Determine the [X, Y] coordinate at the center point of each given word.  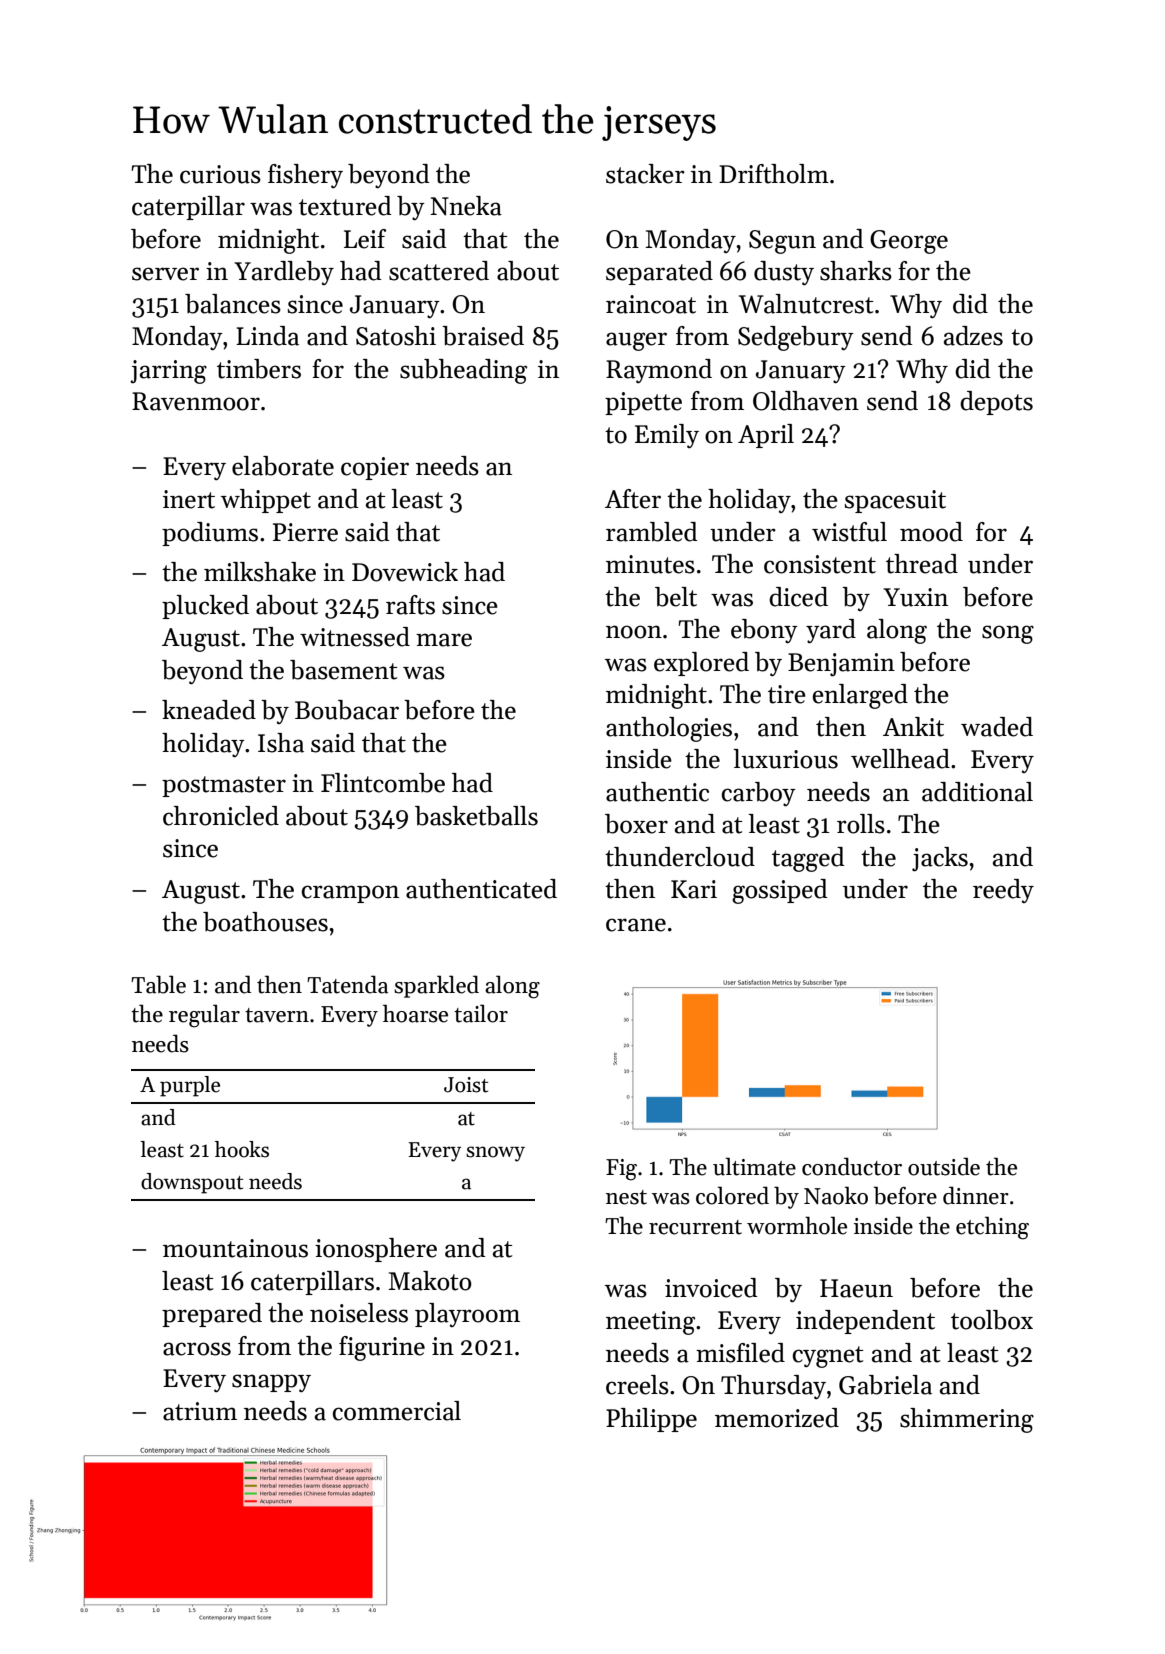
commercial [397, 1411]
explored [701, 664]
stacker [645, 174]
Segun [782, 242]
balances [233, 304]
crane [636, 925]
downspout [192, 1183]
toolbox [992, 1320]
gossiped [780, 891]
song [1008, 634]
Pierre [305, 532]
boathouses [265, 922]
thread [922, 564]
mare [444, 640]
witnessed [355, 637]
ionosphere [376, 1250]
